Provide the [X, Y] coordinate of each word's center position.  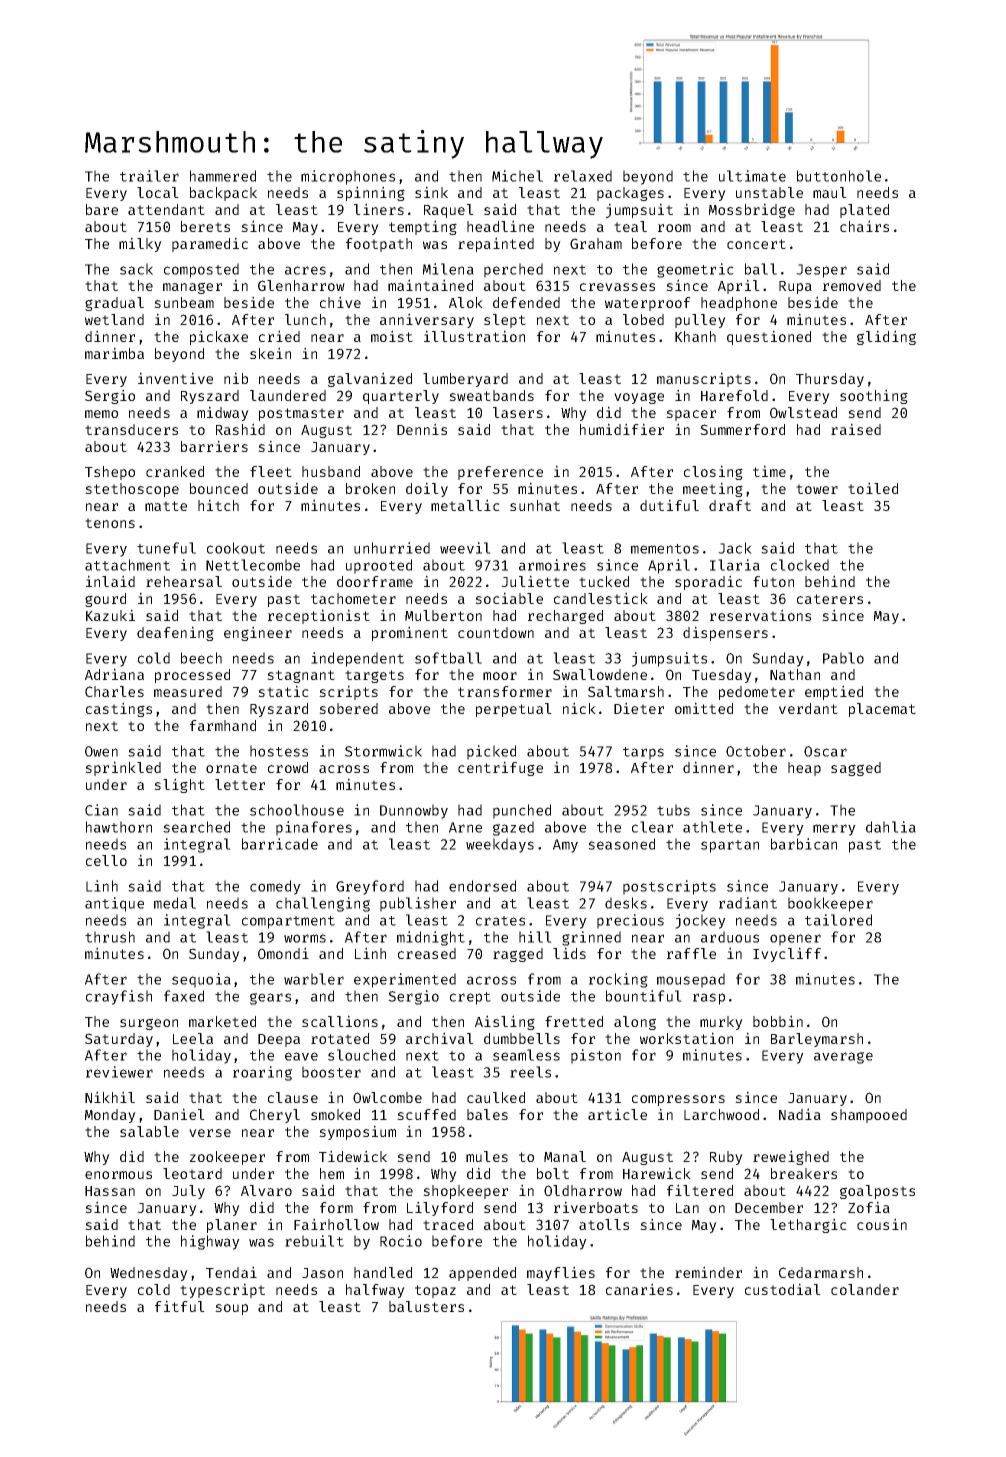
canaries [639, 1289]
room [674, 228]
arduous [730, 937]
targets [374, 676]
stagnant [301, 676]
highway [210, 1242]
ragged [518, 955]
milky [140, 244]
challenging [323, 904]
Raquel [449, 211]
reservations [760, 615]
